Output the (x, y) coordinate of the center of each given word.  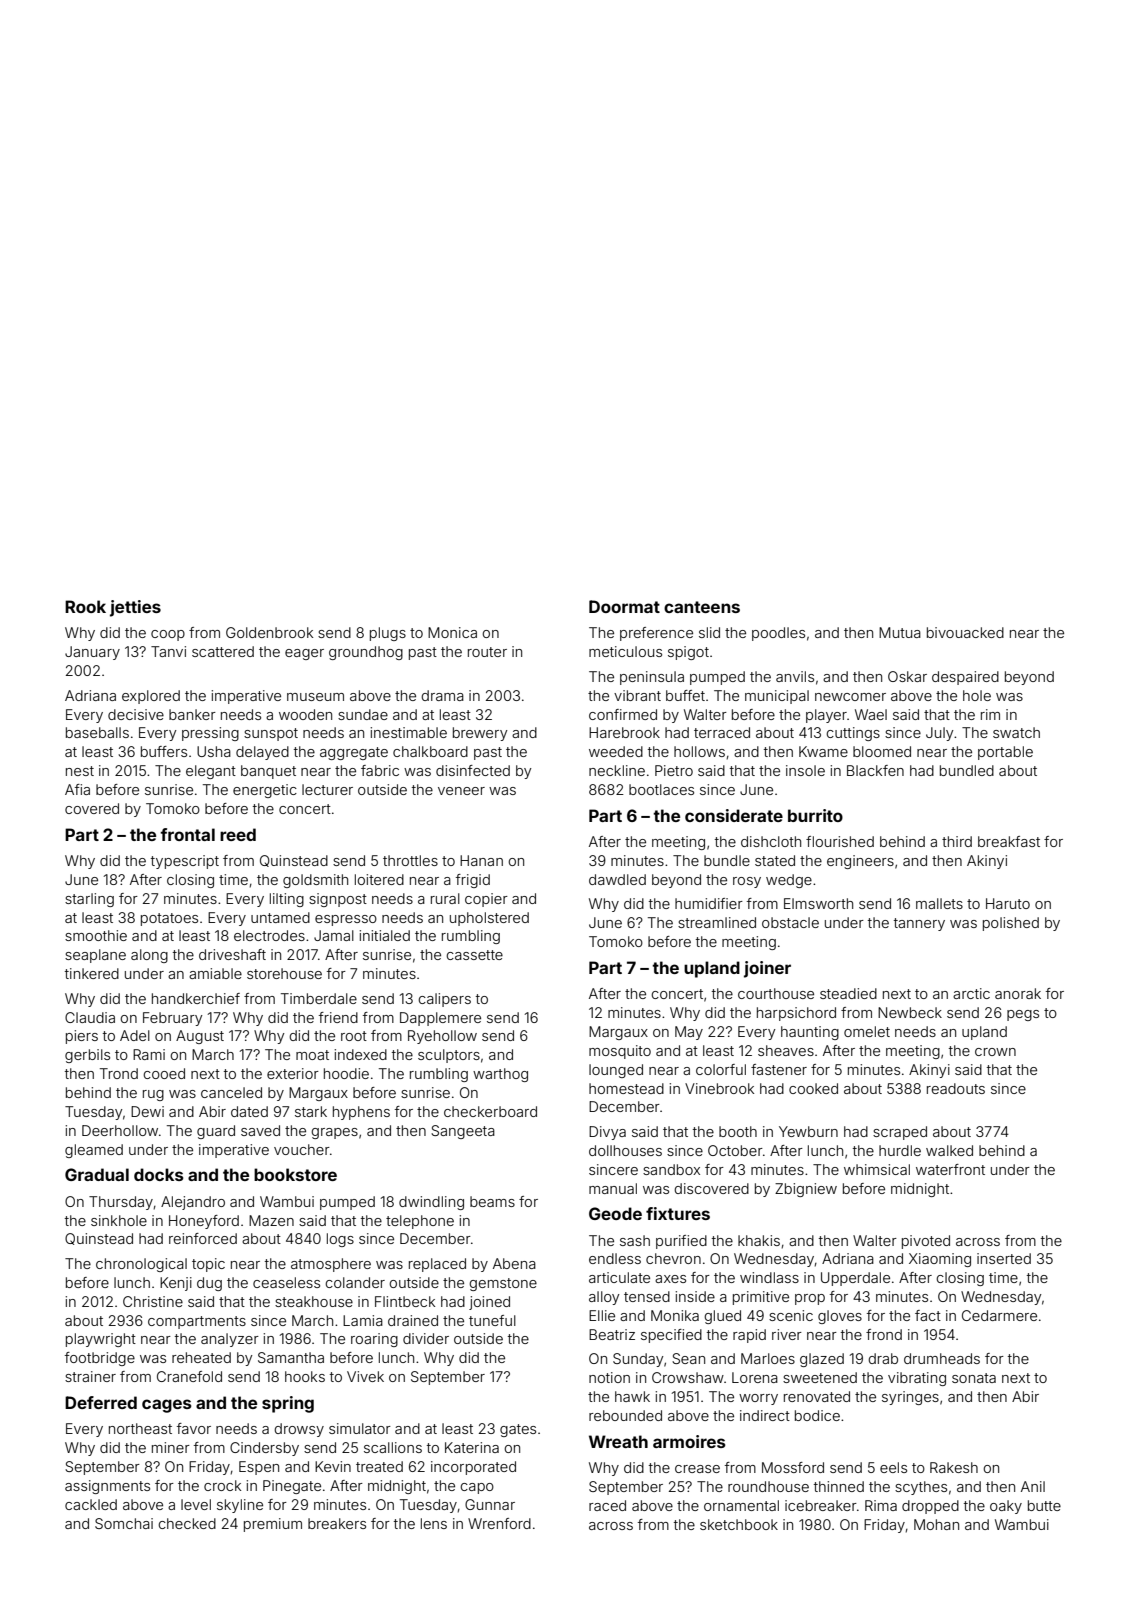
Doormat (624, 606)
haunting (810, 1033)
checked (187, 1523)
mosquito (620, 1052)
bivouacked (965, 632)
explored (151, 697)
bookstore (295, 1174)
